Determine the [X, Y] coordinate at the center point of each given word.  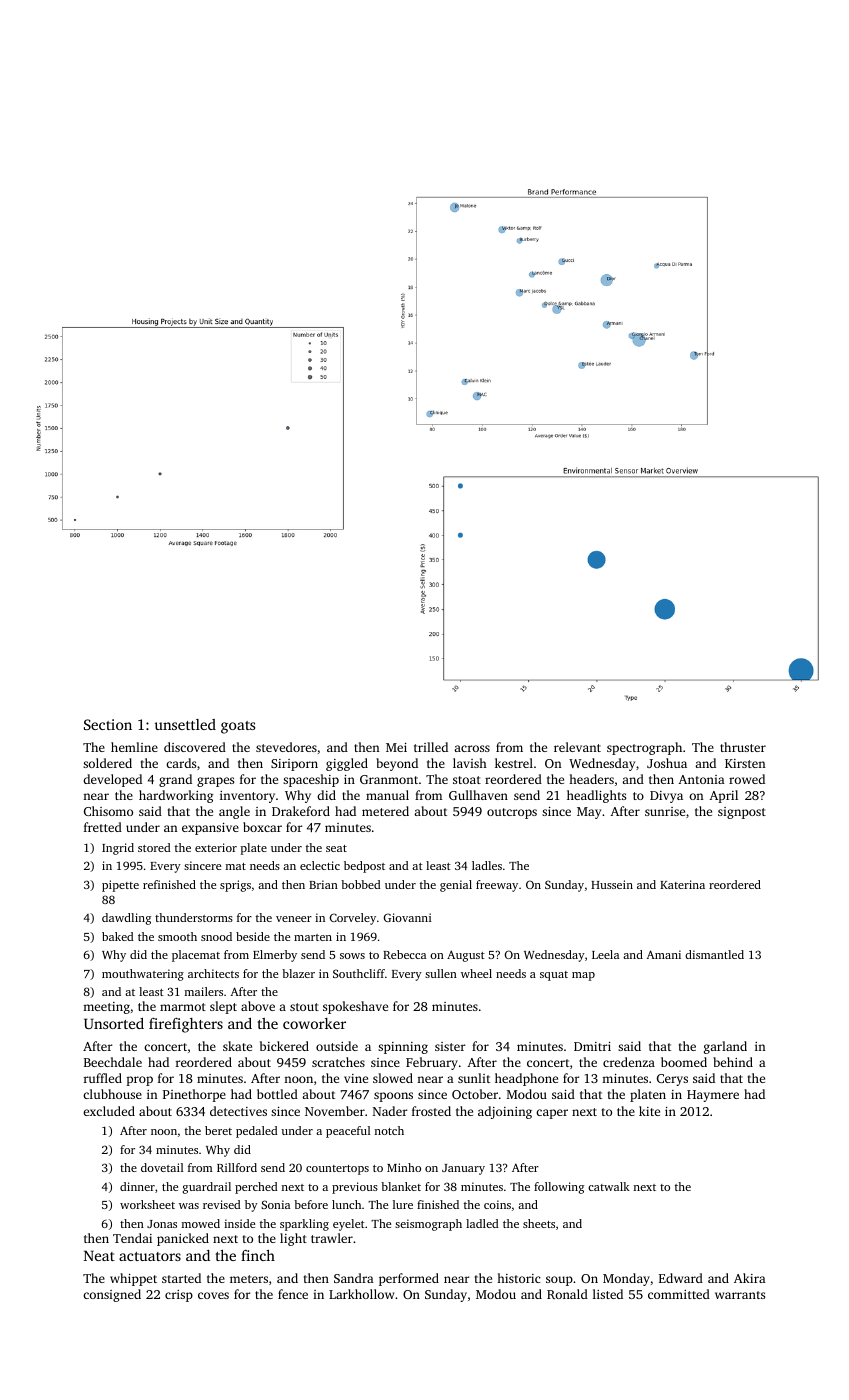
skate [237, 1046]
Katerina [682, 884]
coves [213, 1295]
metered [385, 811]
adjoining [505, 1112]
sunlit [474, 1078]
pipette [120, 886]
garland [725, 1047]
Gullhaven [478, 795]
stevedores [286, 747]
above [258, 1006]
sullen [441, 973]
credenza [629, 1062]
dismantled [714, 954]
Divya [666, 797]
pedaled [256, 1132]
